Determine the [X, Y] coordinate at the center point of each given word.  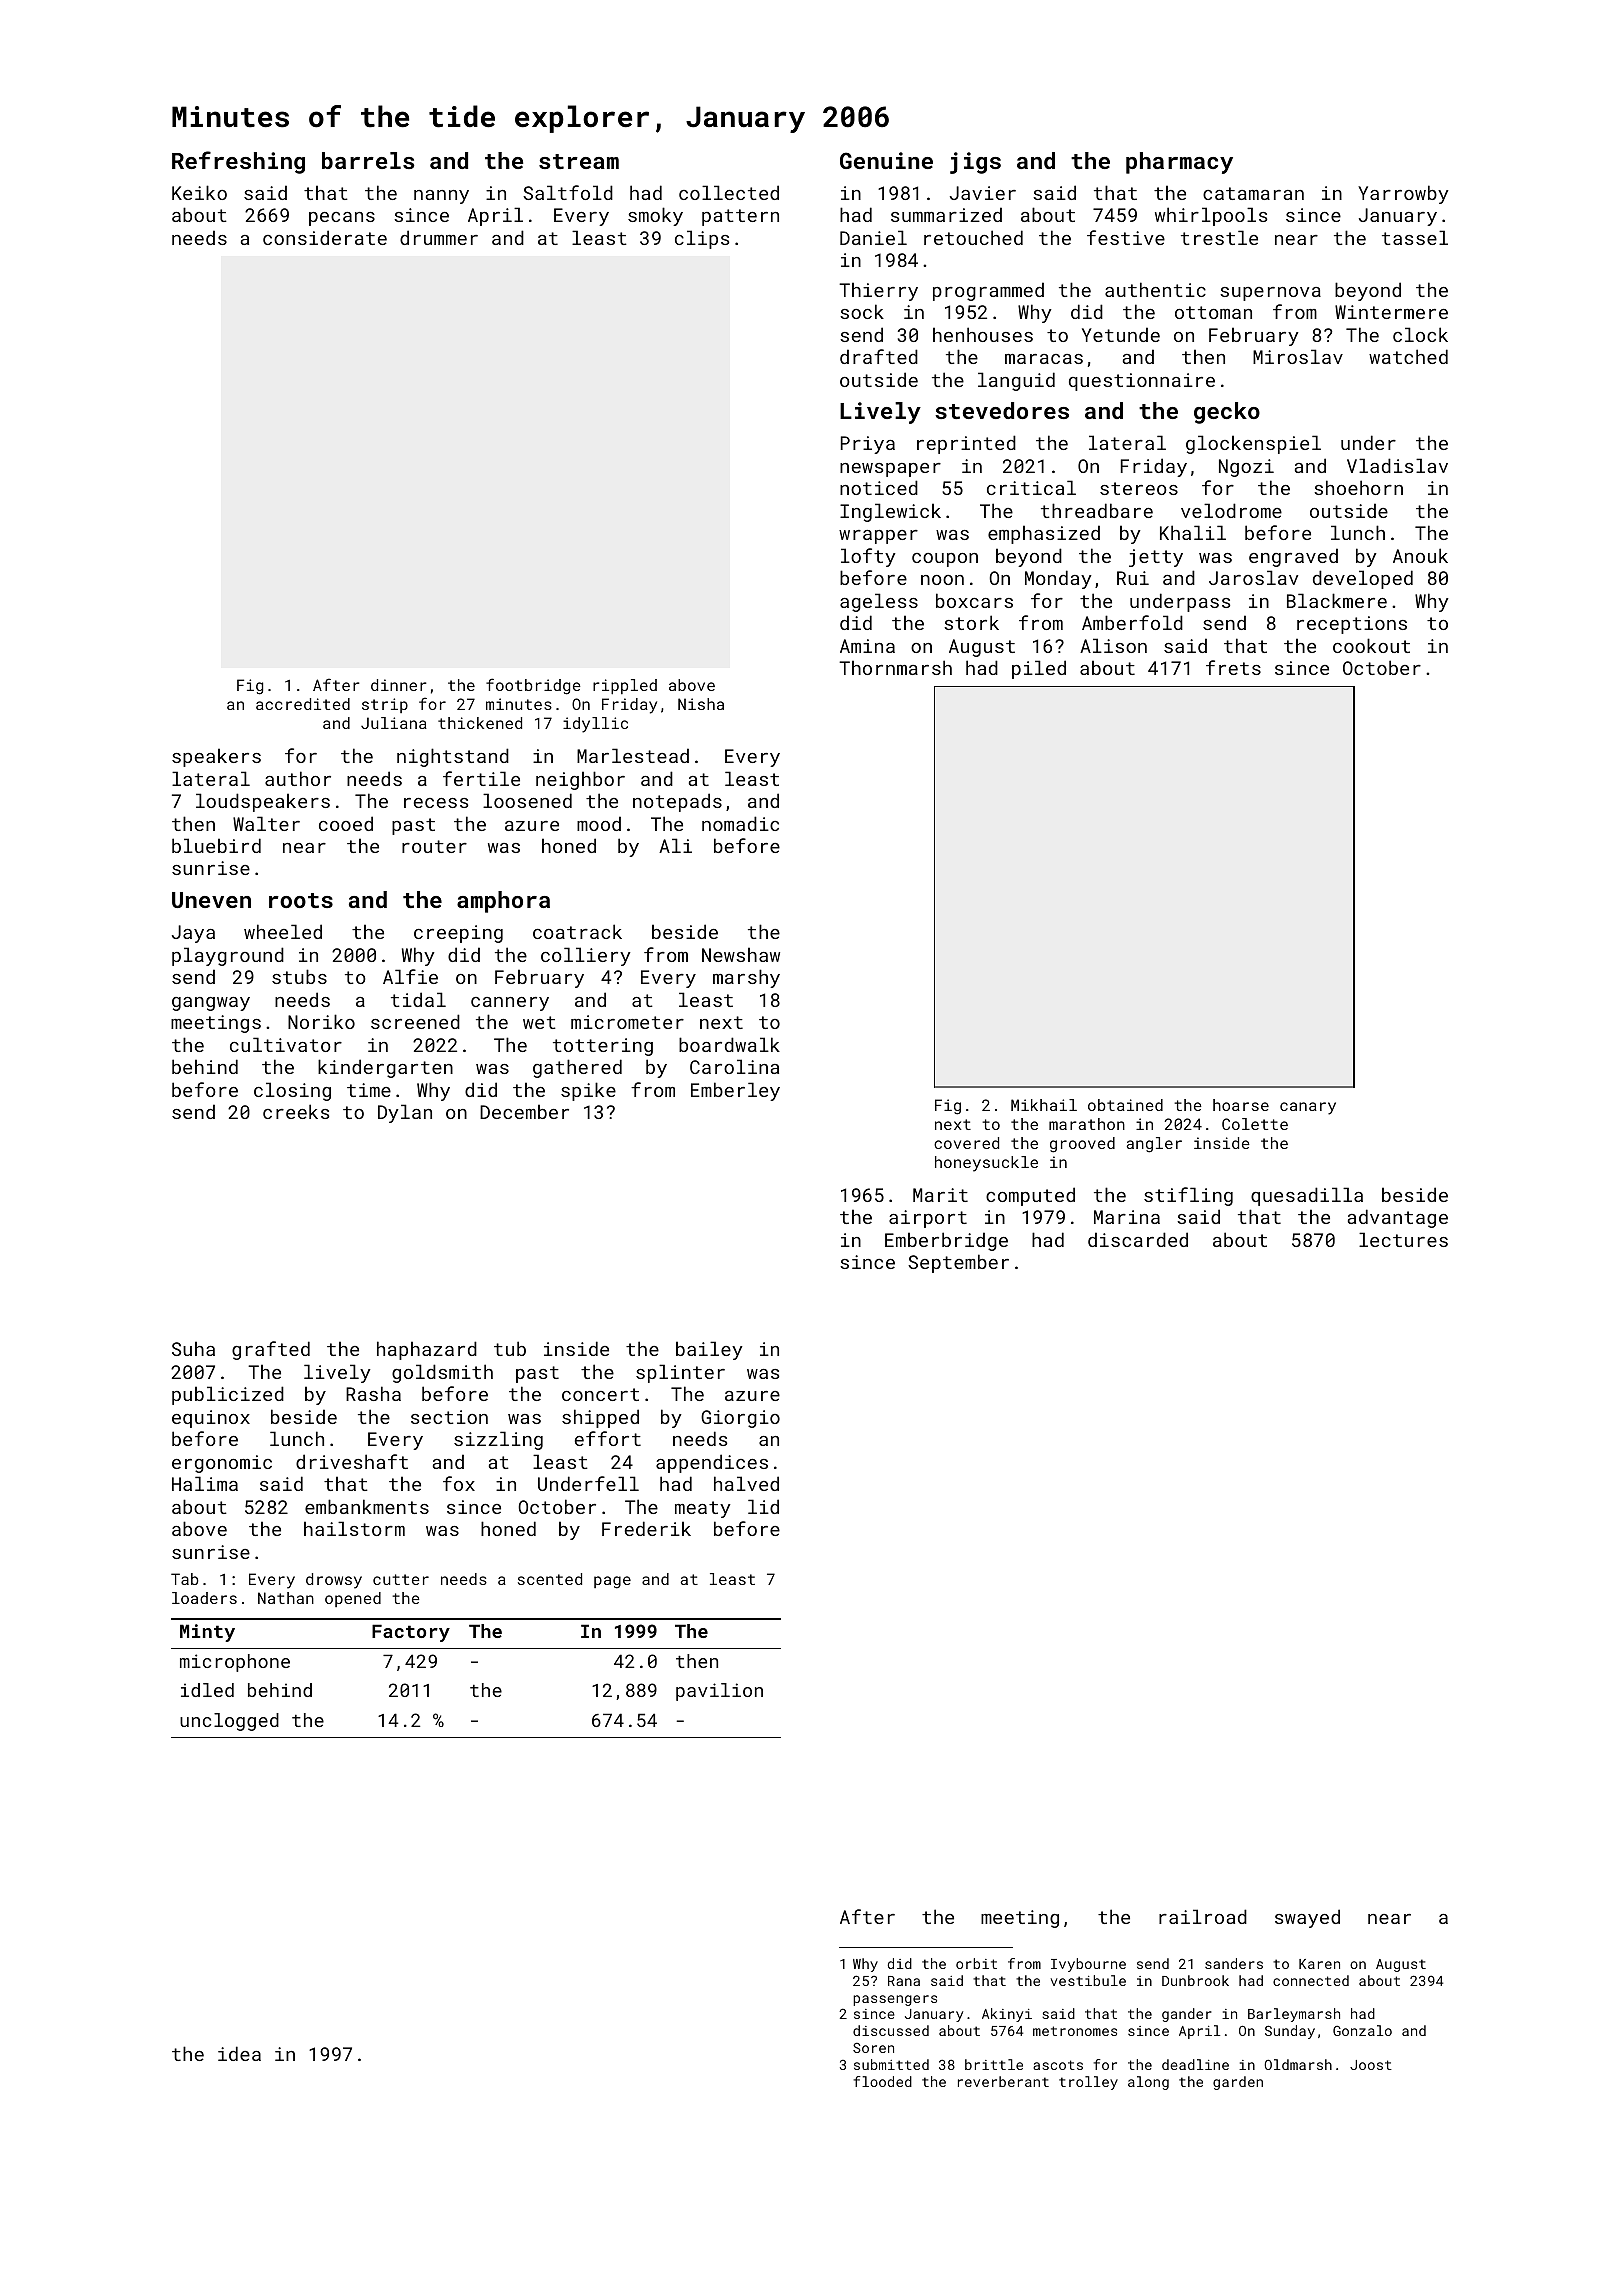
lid [763, 1506]
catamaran [1253, 193]
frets [1233, 667]
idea [239, 2053]
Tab [185, 1579]
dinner [399, 685]
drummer [439, 237]
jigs [975, 163]
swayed [1307, 1918]
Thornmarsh [895, 667]
